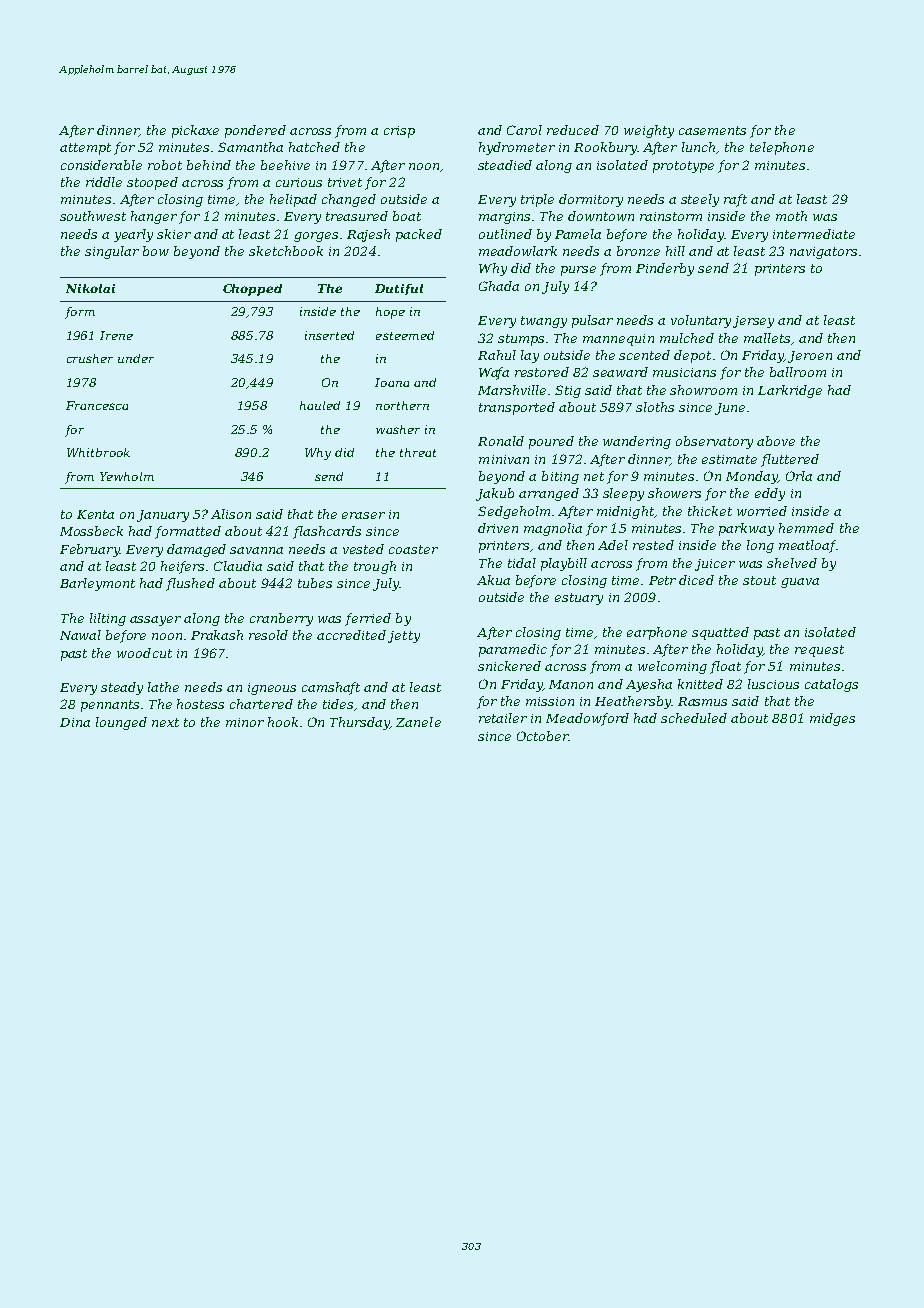 The height and width of the screenshot is (1308, 924). Describe the element at coordinates (753, 322) in the screenshot. I see `jersey` at that location.
